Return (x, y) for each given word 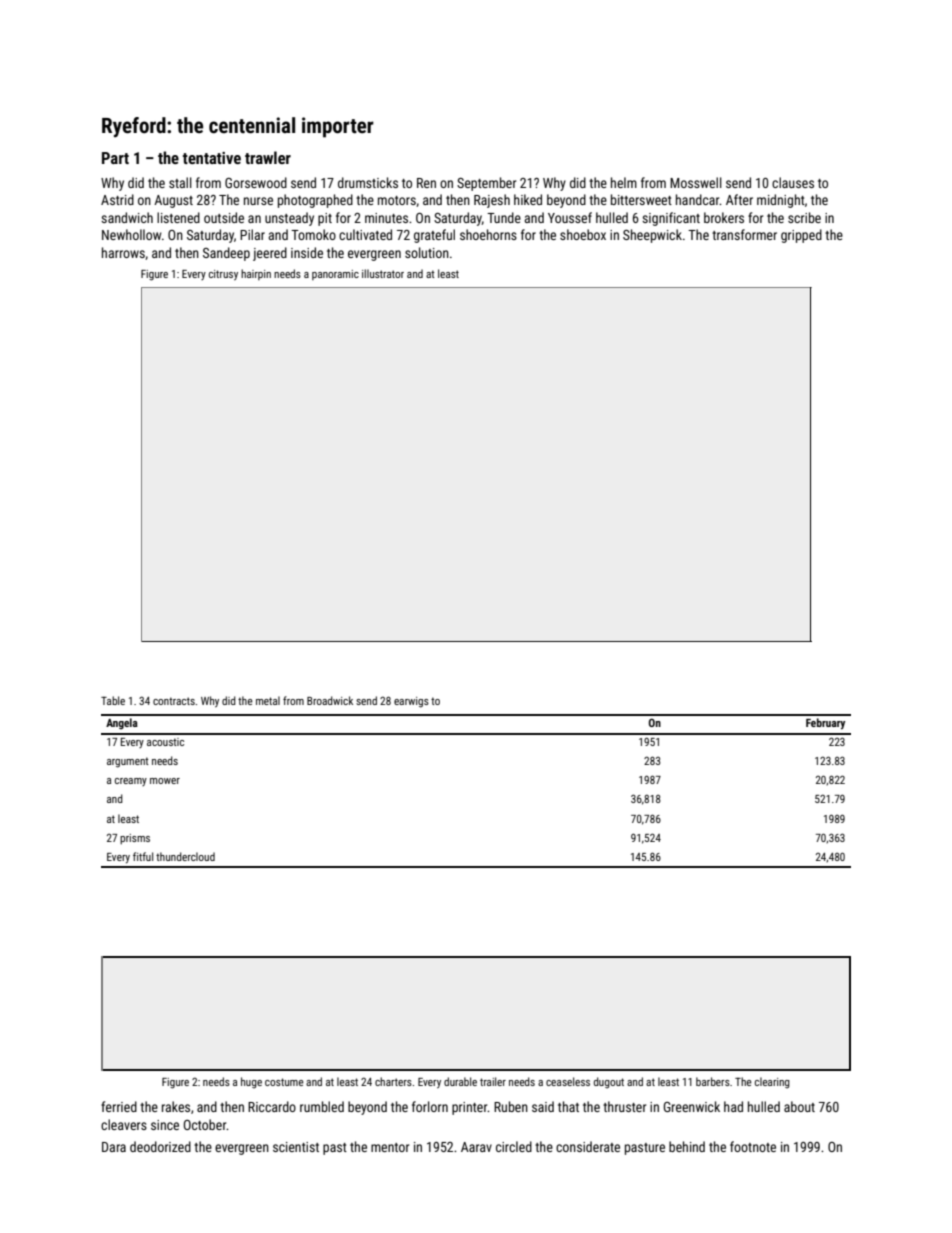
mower (165, 781)
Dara (114, 1147)
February (825, 724)
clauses (793, 182)
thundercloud (185, 856)
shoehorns (488, 234)
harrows (123, 252)
